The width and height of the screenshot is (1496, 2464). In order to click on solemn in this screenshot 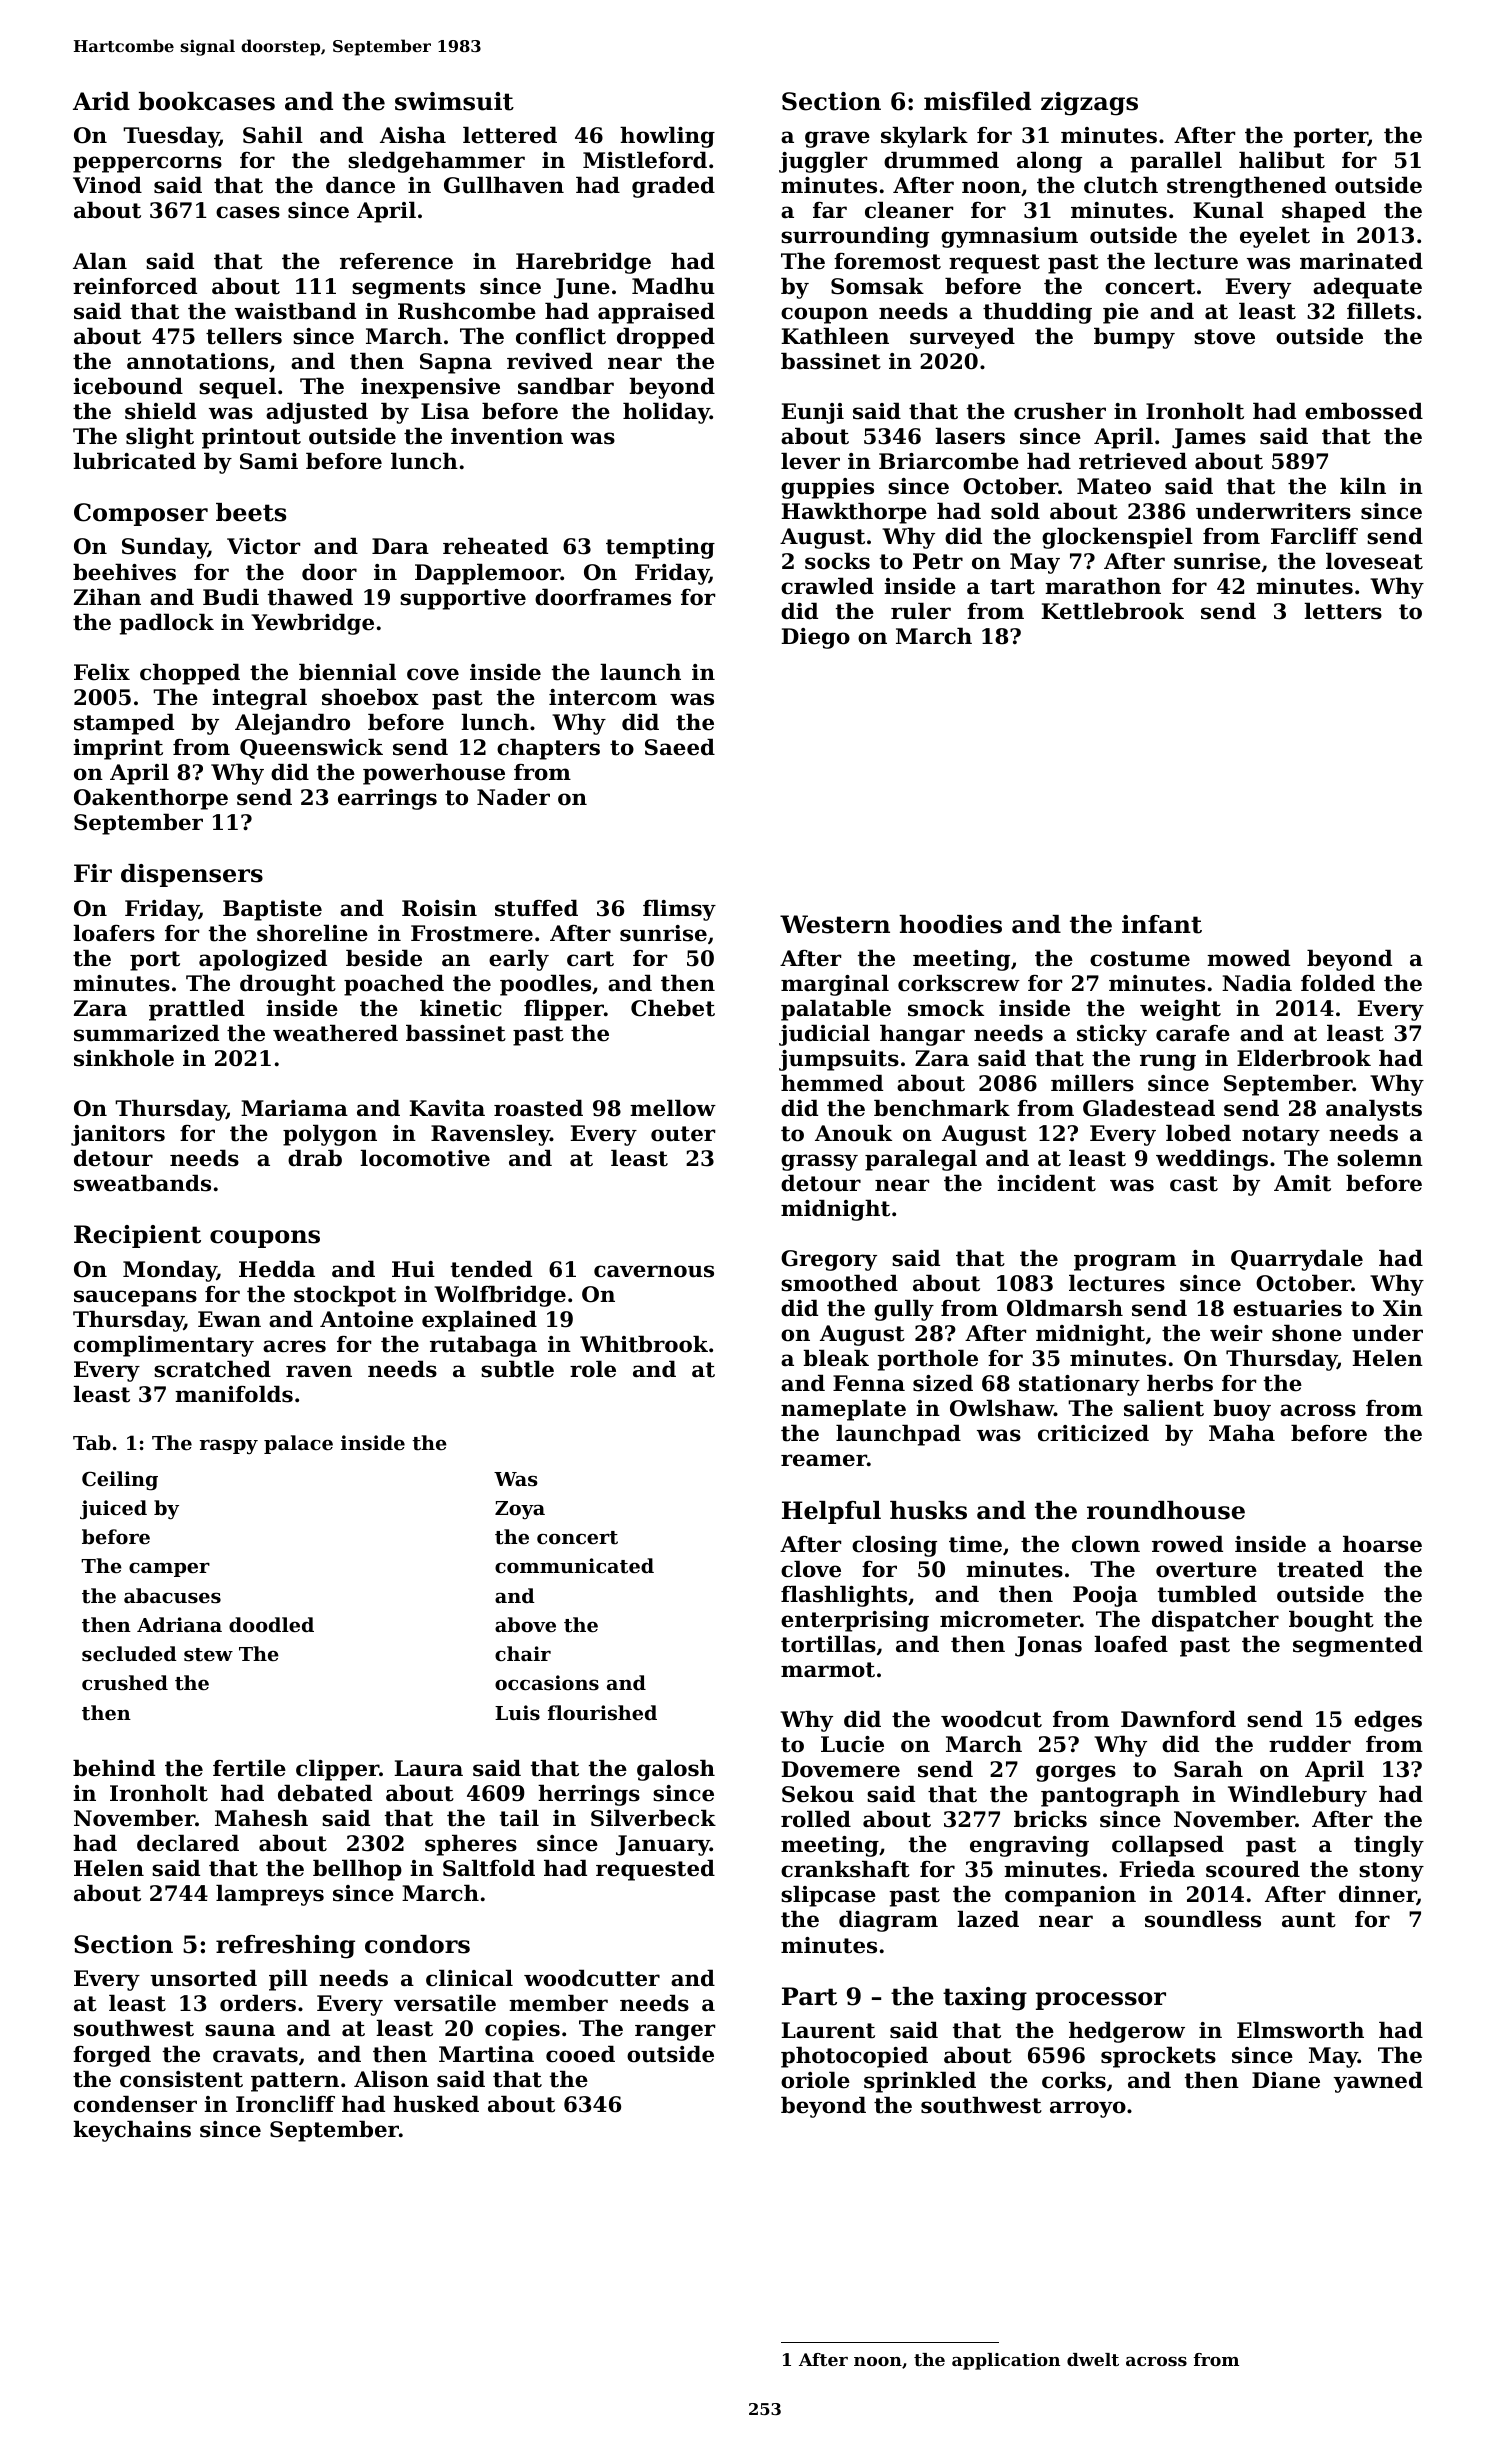, I will do `click(1380, 1158)`.
